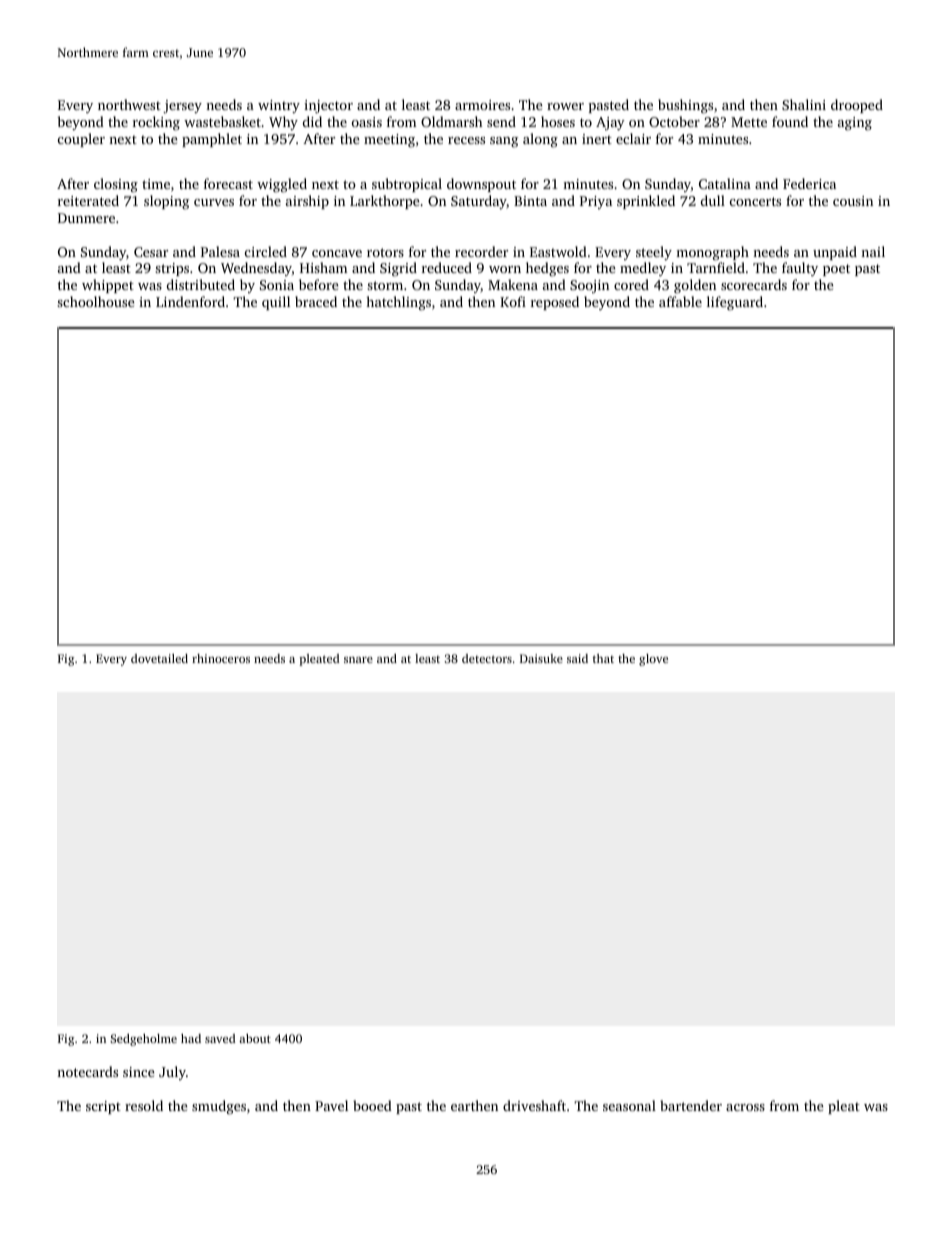 Image resolution: width=952 pixels, height=1233 pixels. What do you see at coordinates (398, 303) in the page?
I see `hatchlings` at bounding box center [398, 303].
